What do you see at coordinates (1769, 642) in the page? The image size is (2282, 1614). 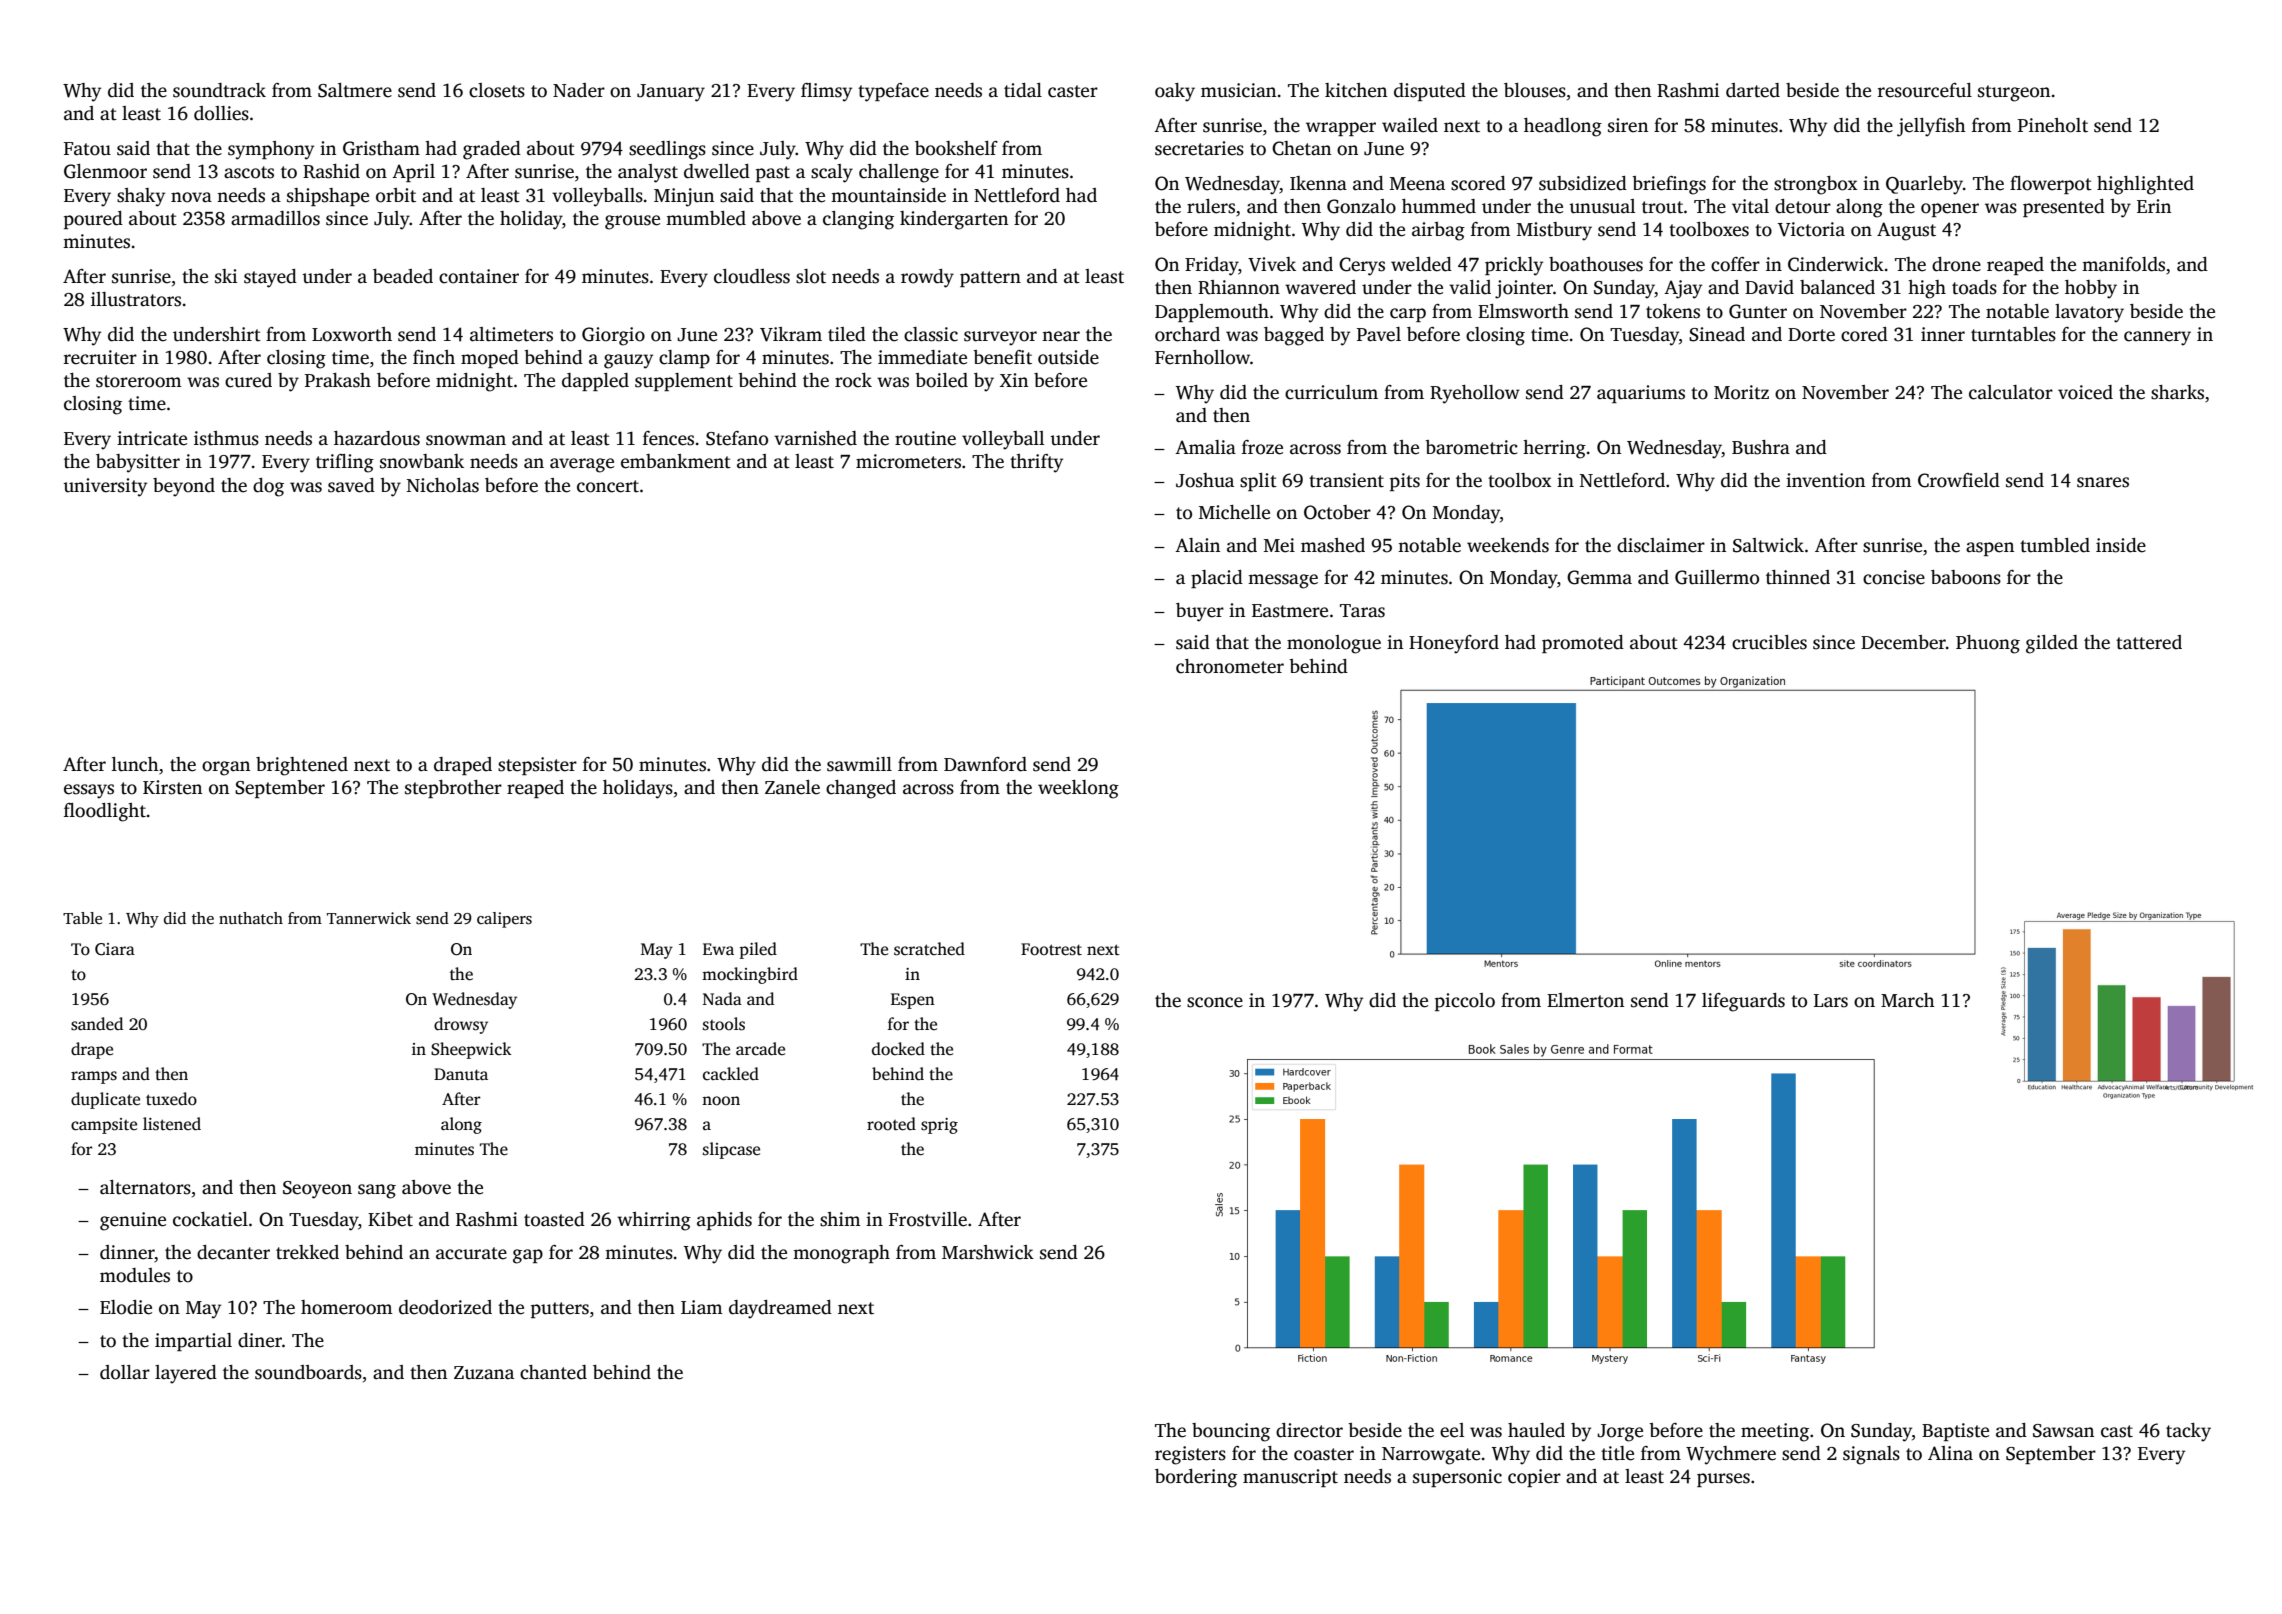 I see `crucibles` at bounding box center [1769, 642].
